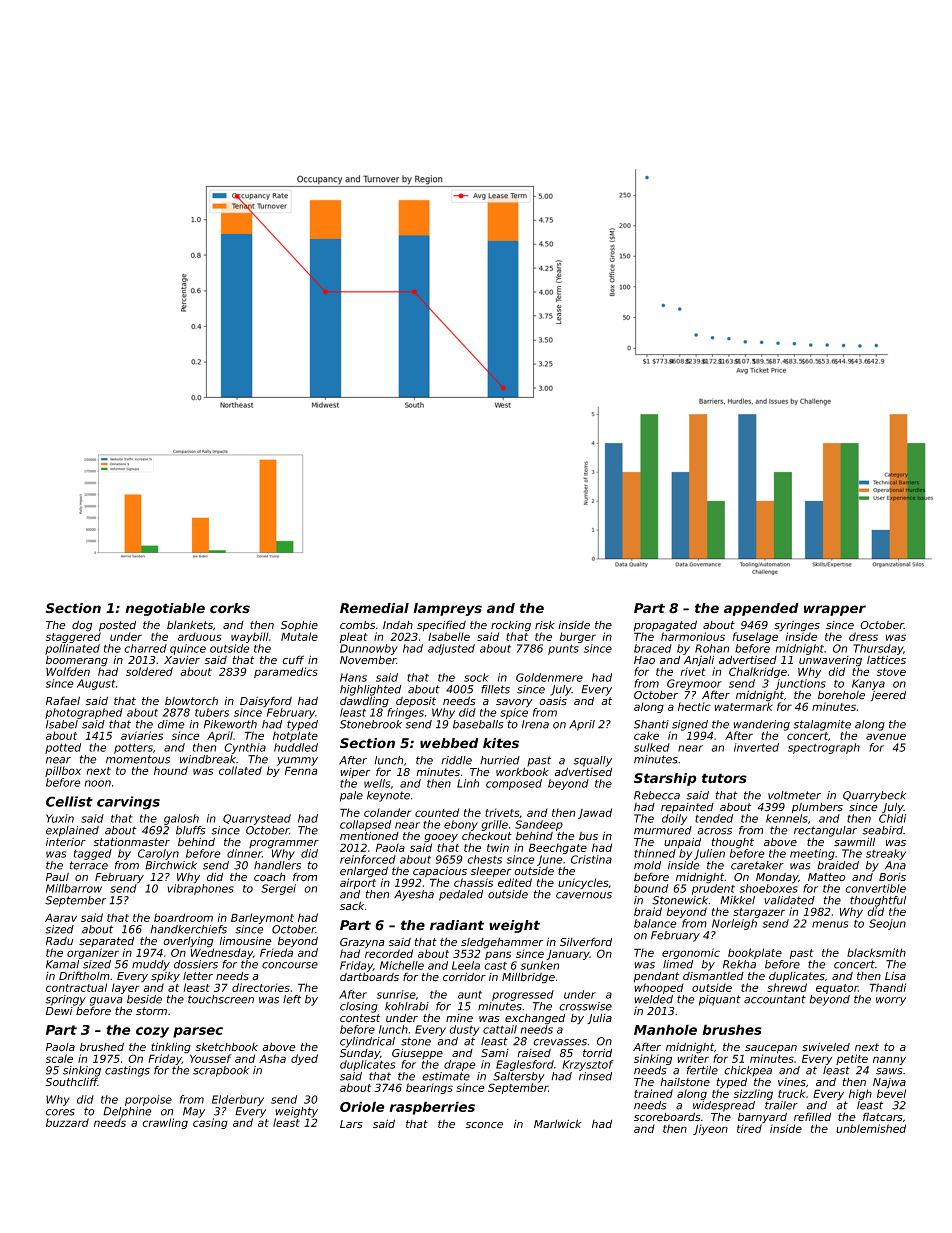 This screenshot has width=952, height=1233. I want to click on syringes, so click(797, 626).
